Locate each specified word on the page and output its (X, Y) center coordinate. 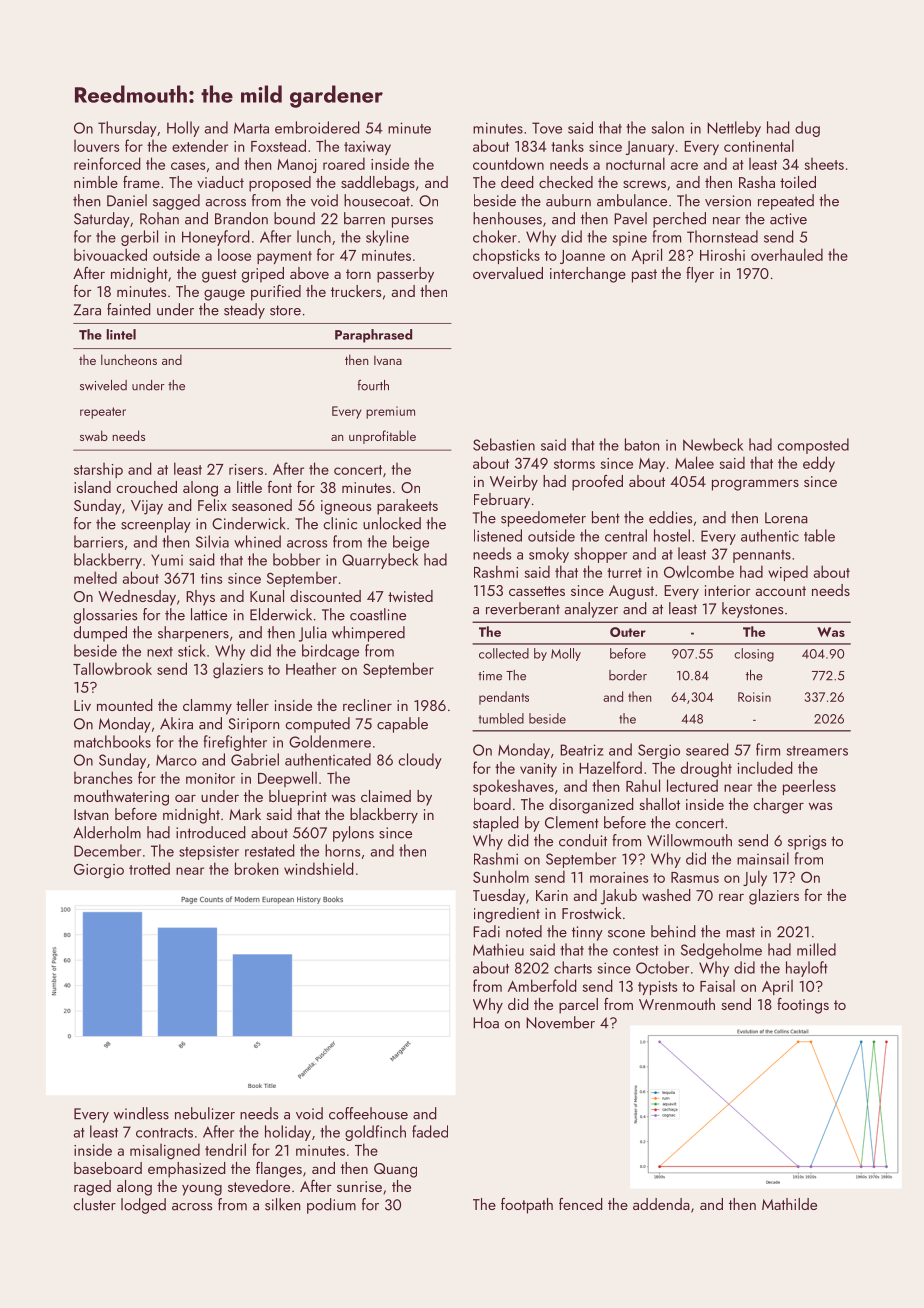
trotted (149, 868)
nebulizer (205, 1113)
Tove (547, 128)
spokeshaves (513, 787)
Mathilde (789, 1204)
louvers (96, 146)
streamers (817, 751)
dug (807, 129)
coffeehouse (368, 1113)
